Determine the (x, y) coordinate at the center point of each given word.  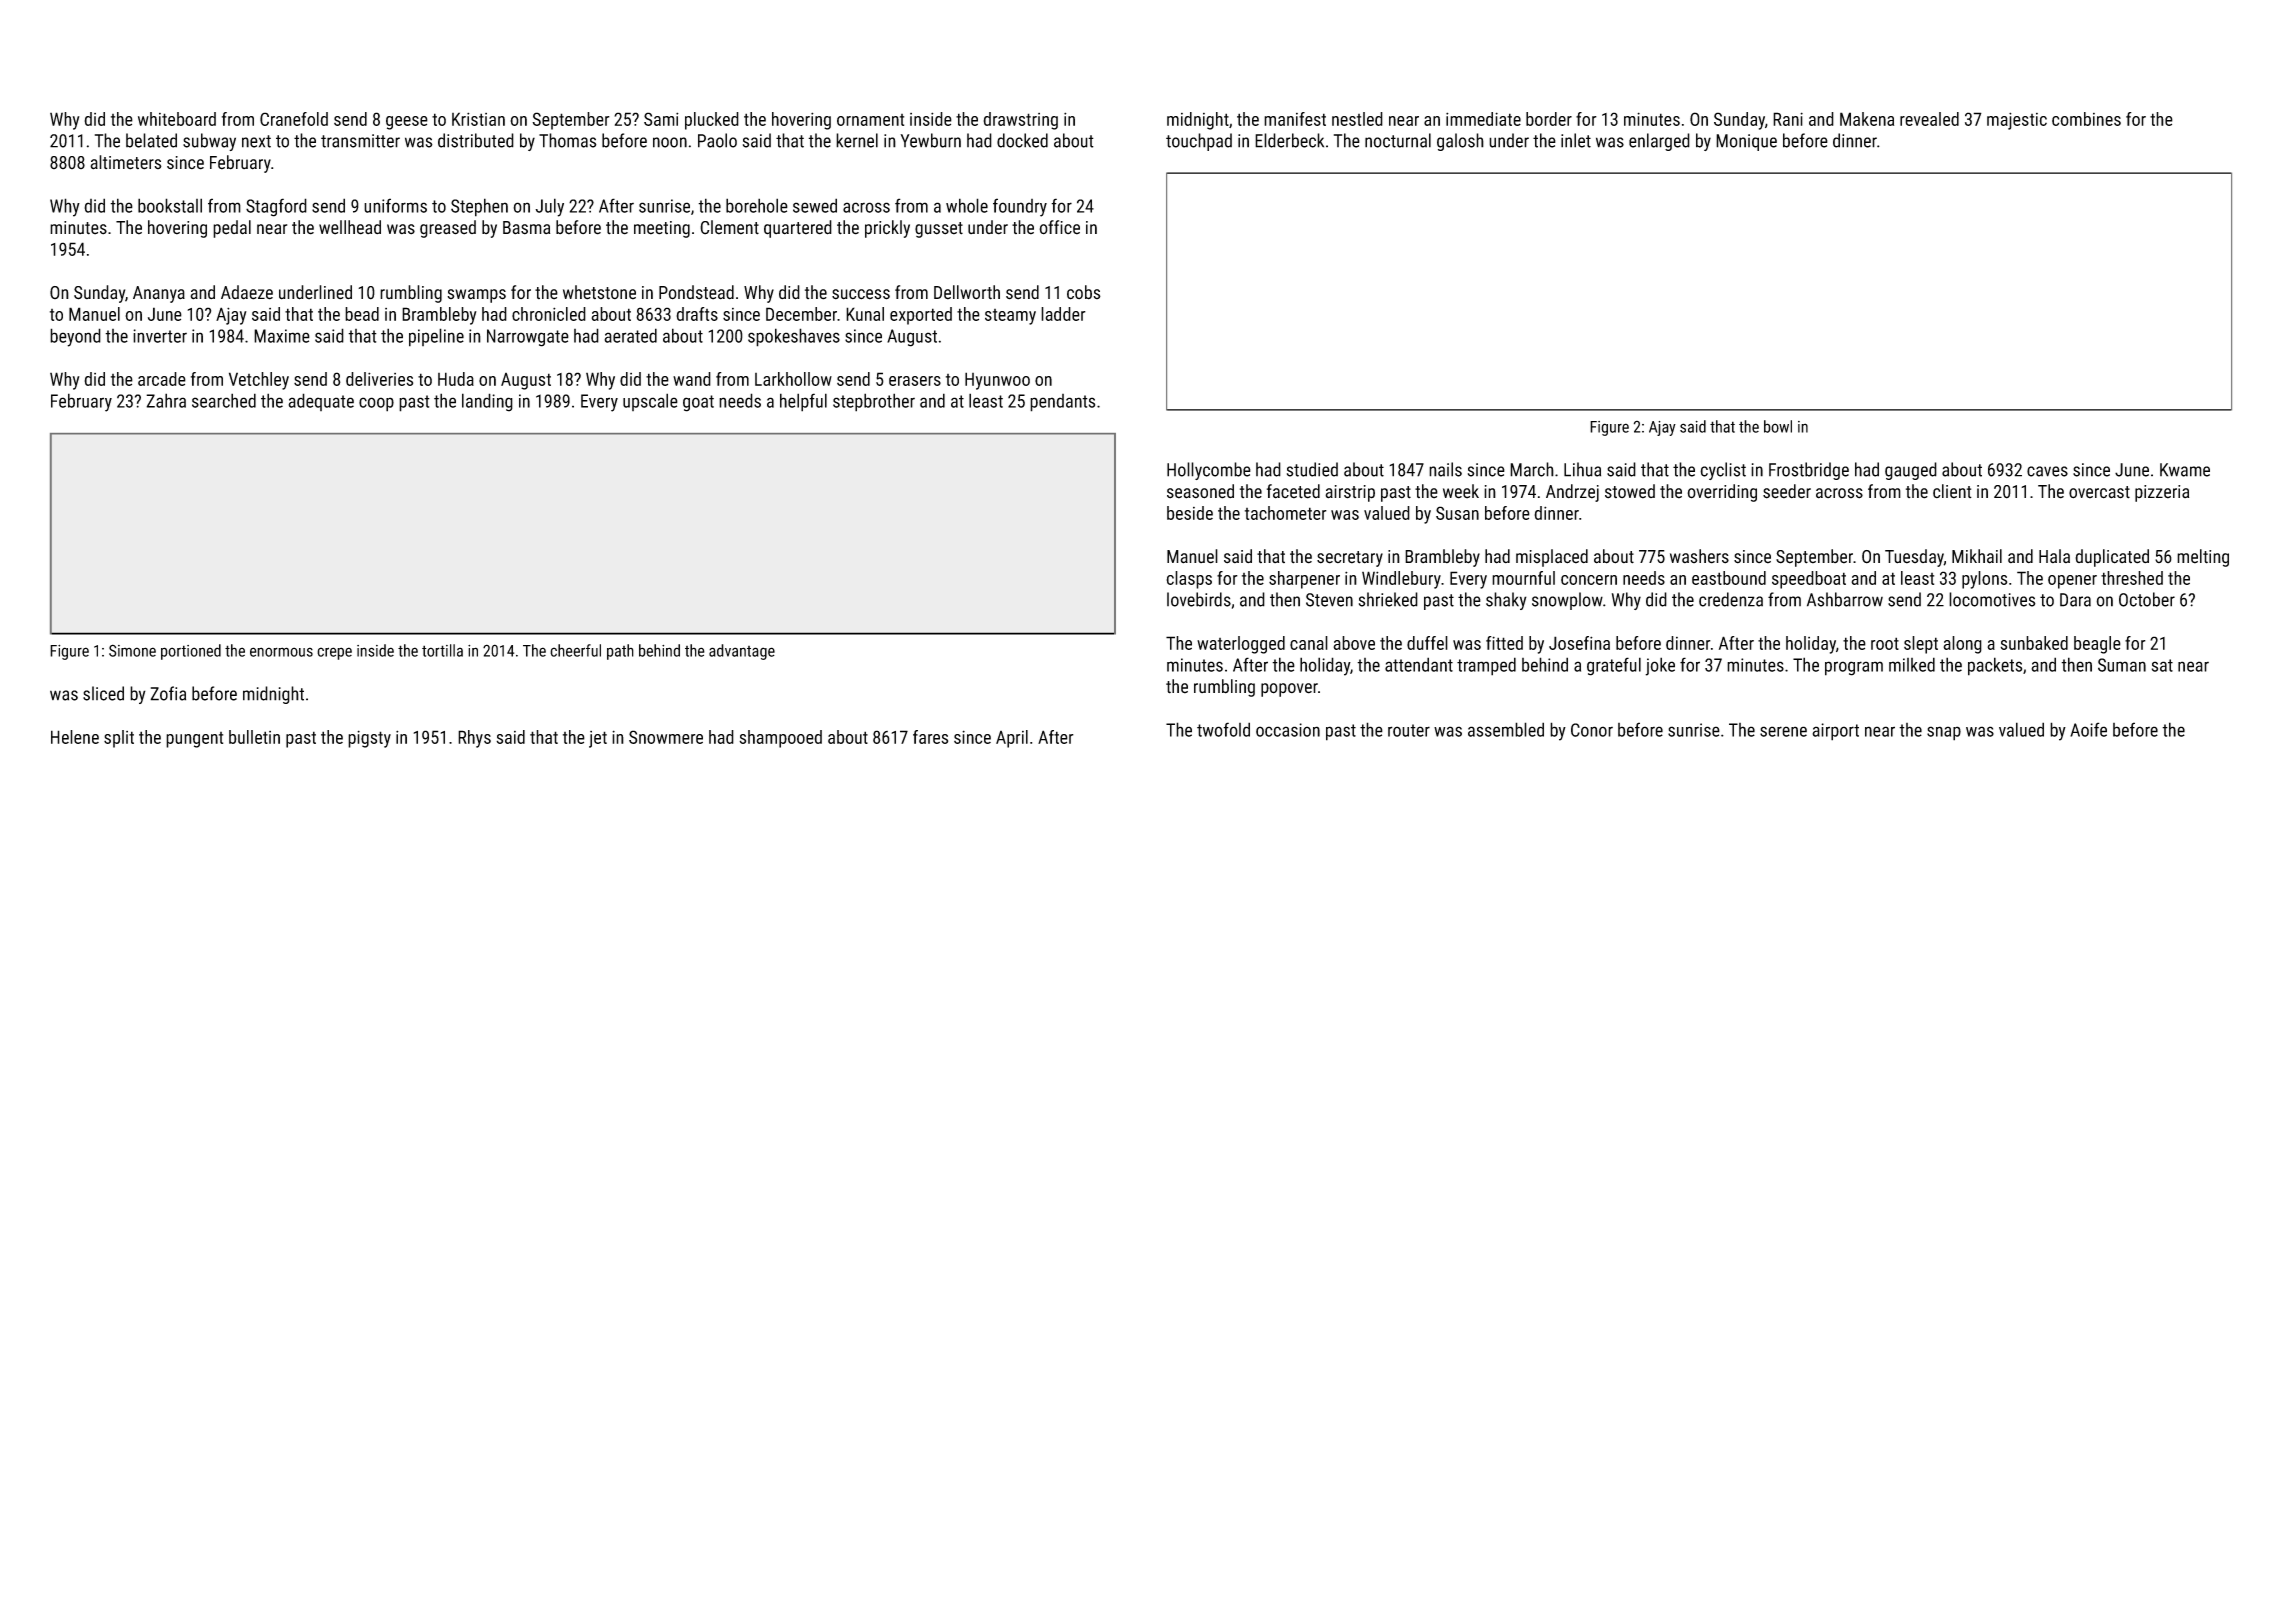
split (119, 739)
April (1012, 739)
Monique (1746, 142)
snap (1944, 733)
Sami (661, 119)
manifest (1295, 119)
